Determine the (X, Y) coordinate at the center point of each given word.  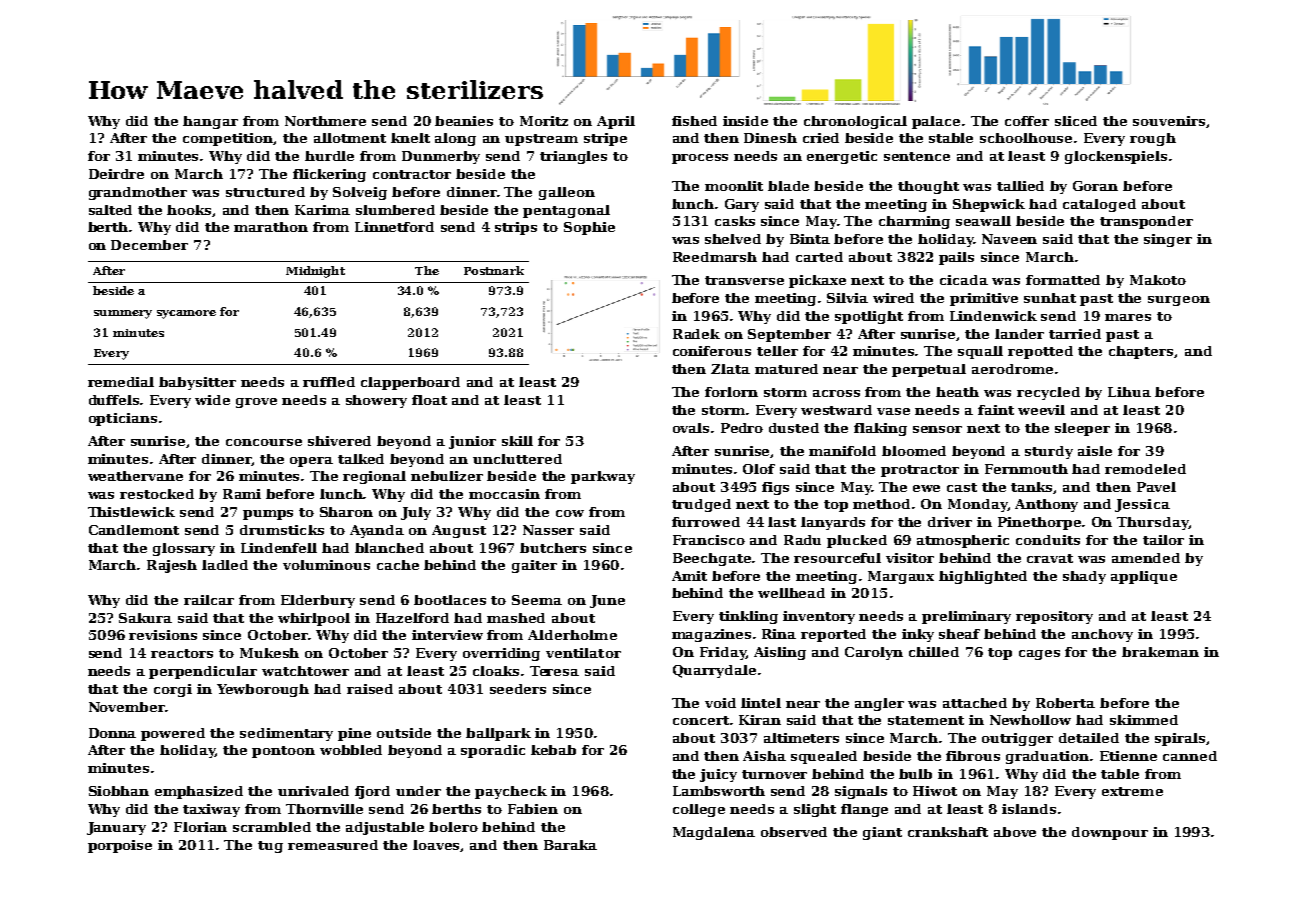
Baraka (570, 845)
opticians (123, 419)
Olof (759, 469)
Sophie (589, 228)
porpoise (120, 846)
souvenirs (1169, 121)
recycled (1048, 393)
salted (110, 210)
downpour (1110, 833)
